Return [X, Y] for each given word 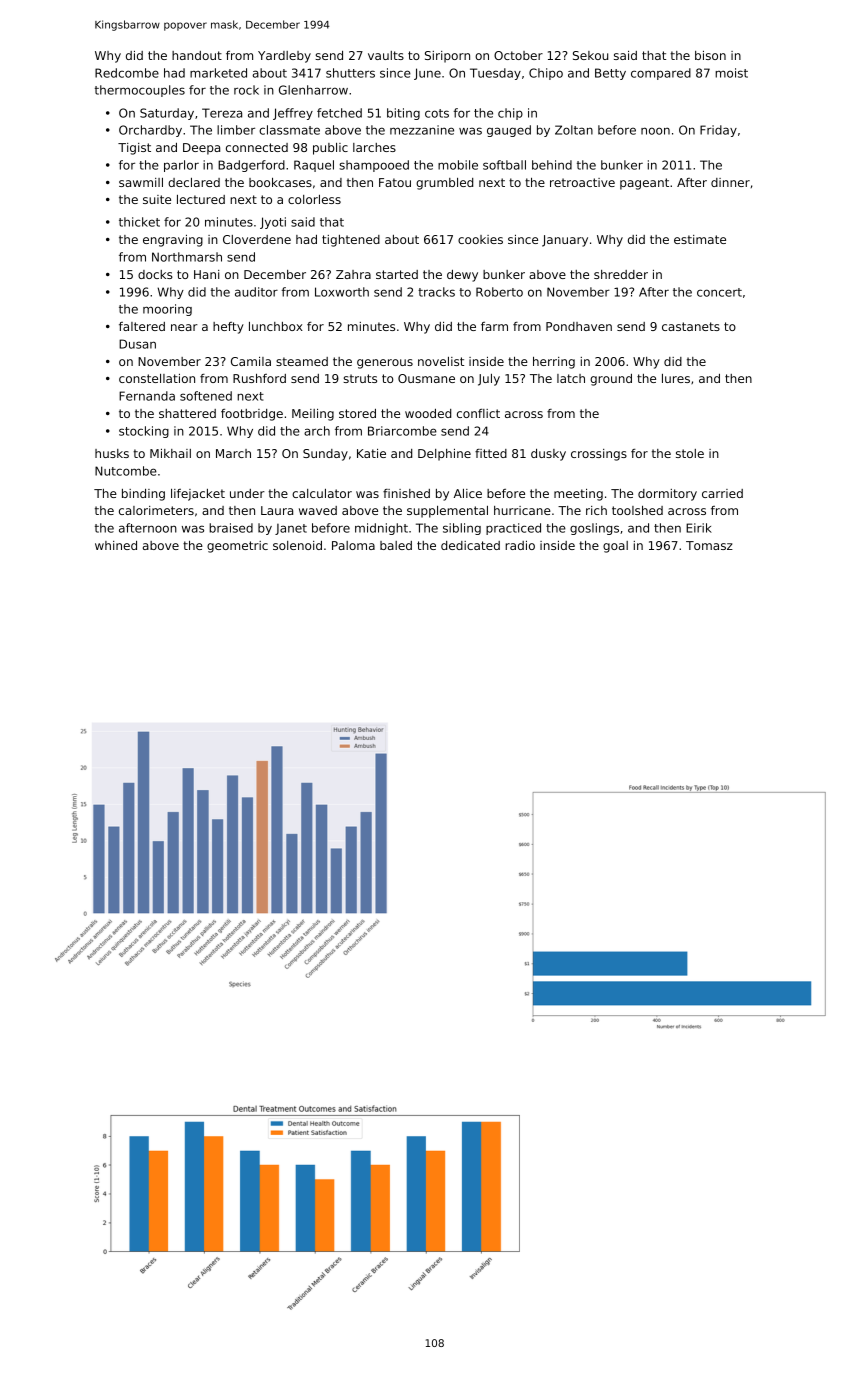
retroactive [582, 182]
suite [157, 199]
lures [676, 378]
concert [719, 292]
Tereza [222, 113]
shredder [621, 274]
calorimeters [156, 510]
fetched [339, 113]
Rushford [259, 378]
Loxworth [342, 292]
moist [731, 73]
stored [357, 413]
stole [690, 453]
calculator [322, 493]
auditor [256, 292]
